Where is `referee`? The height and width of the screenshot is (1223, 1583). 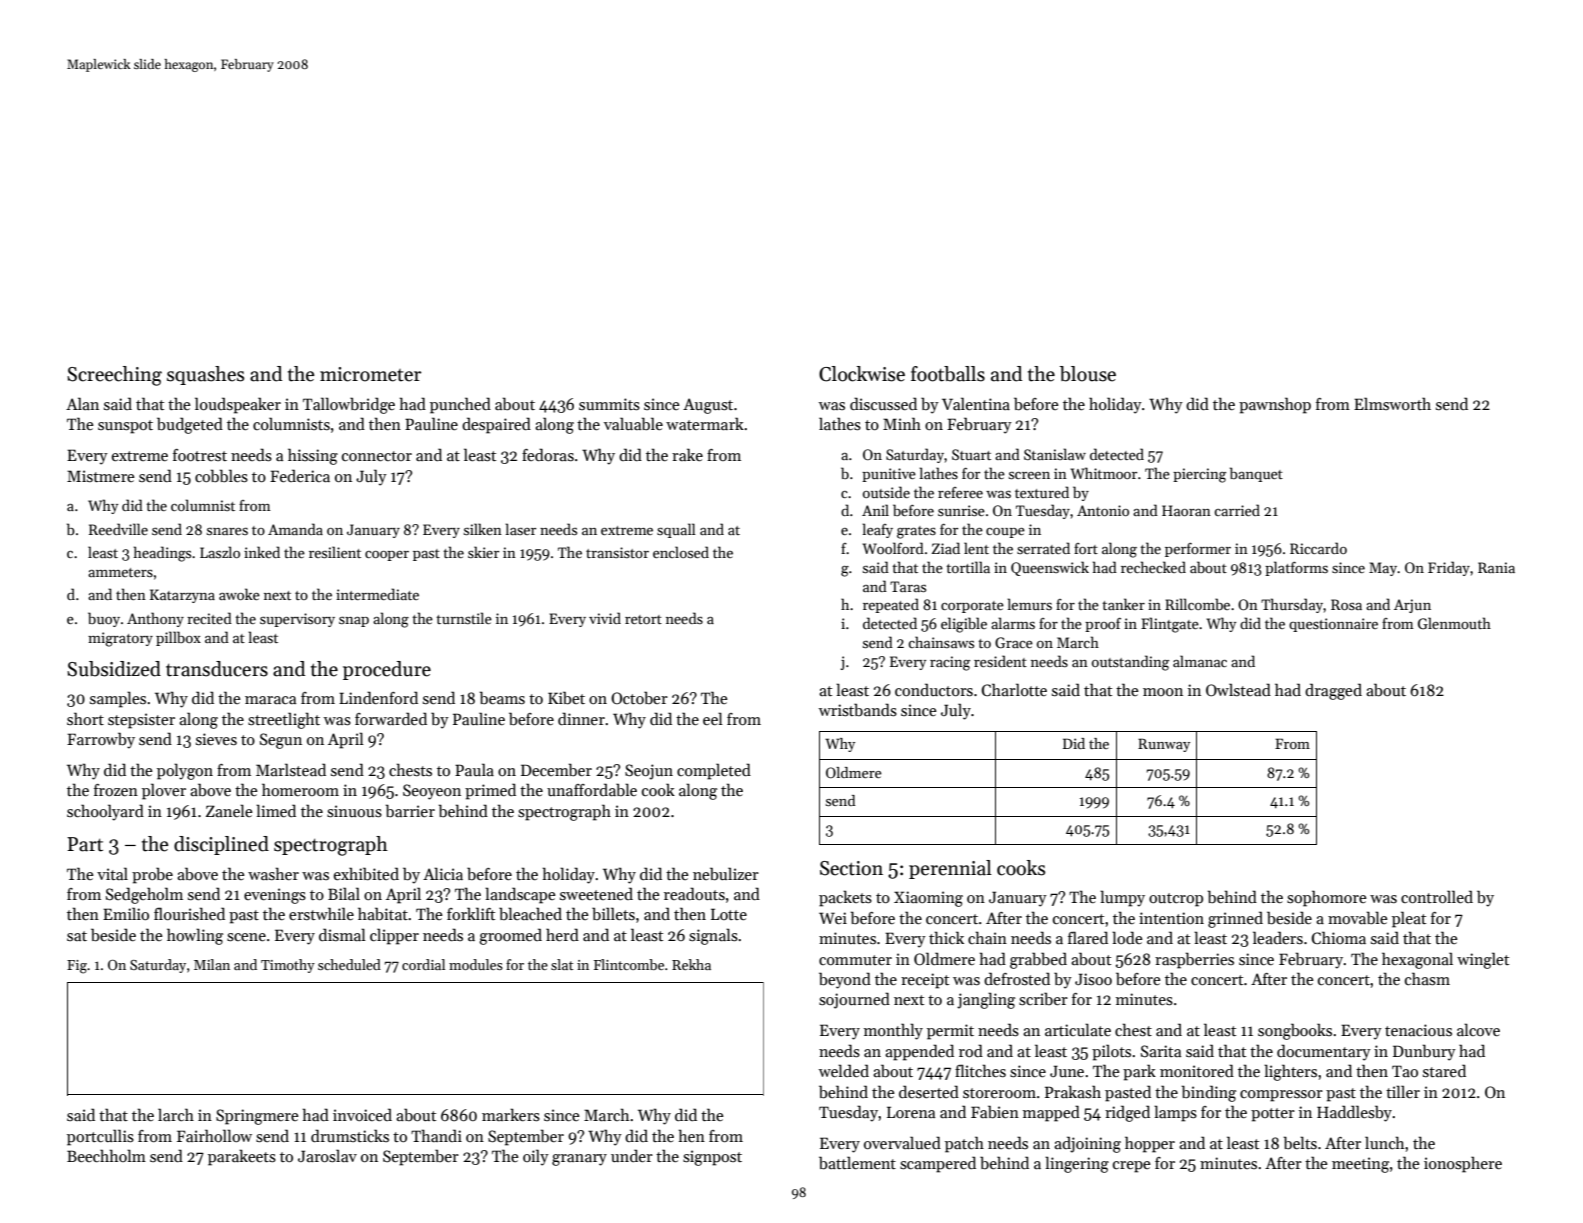 referee is located at coordinates (960, 492).
